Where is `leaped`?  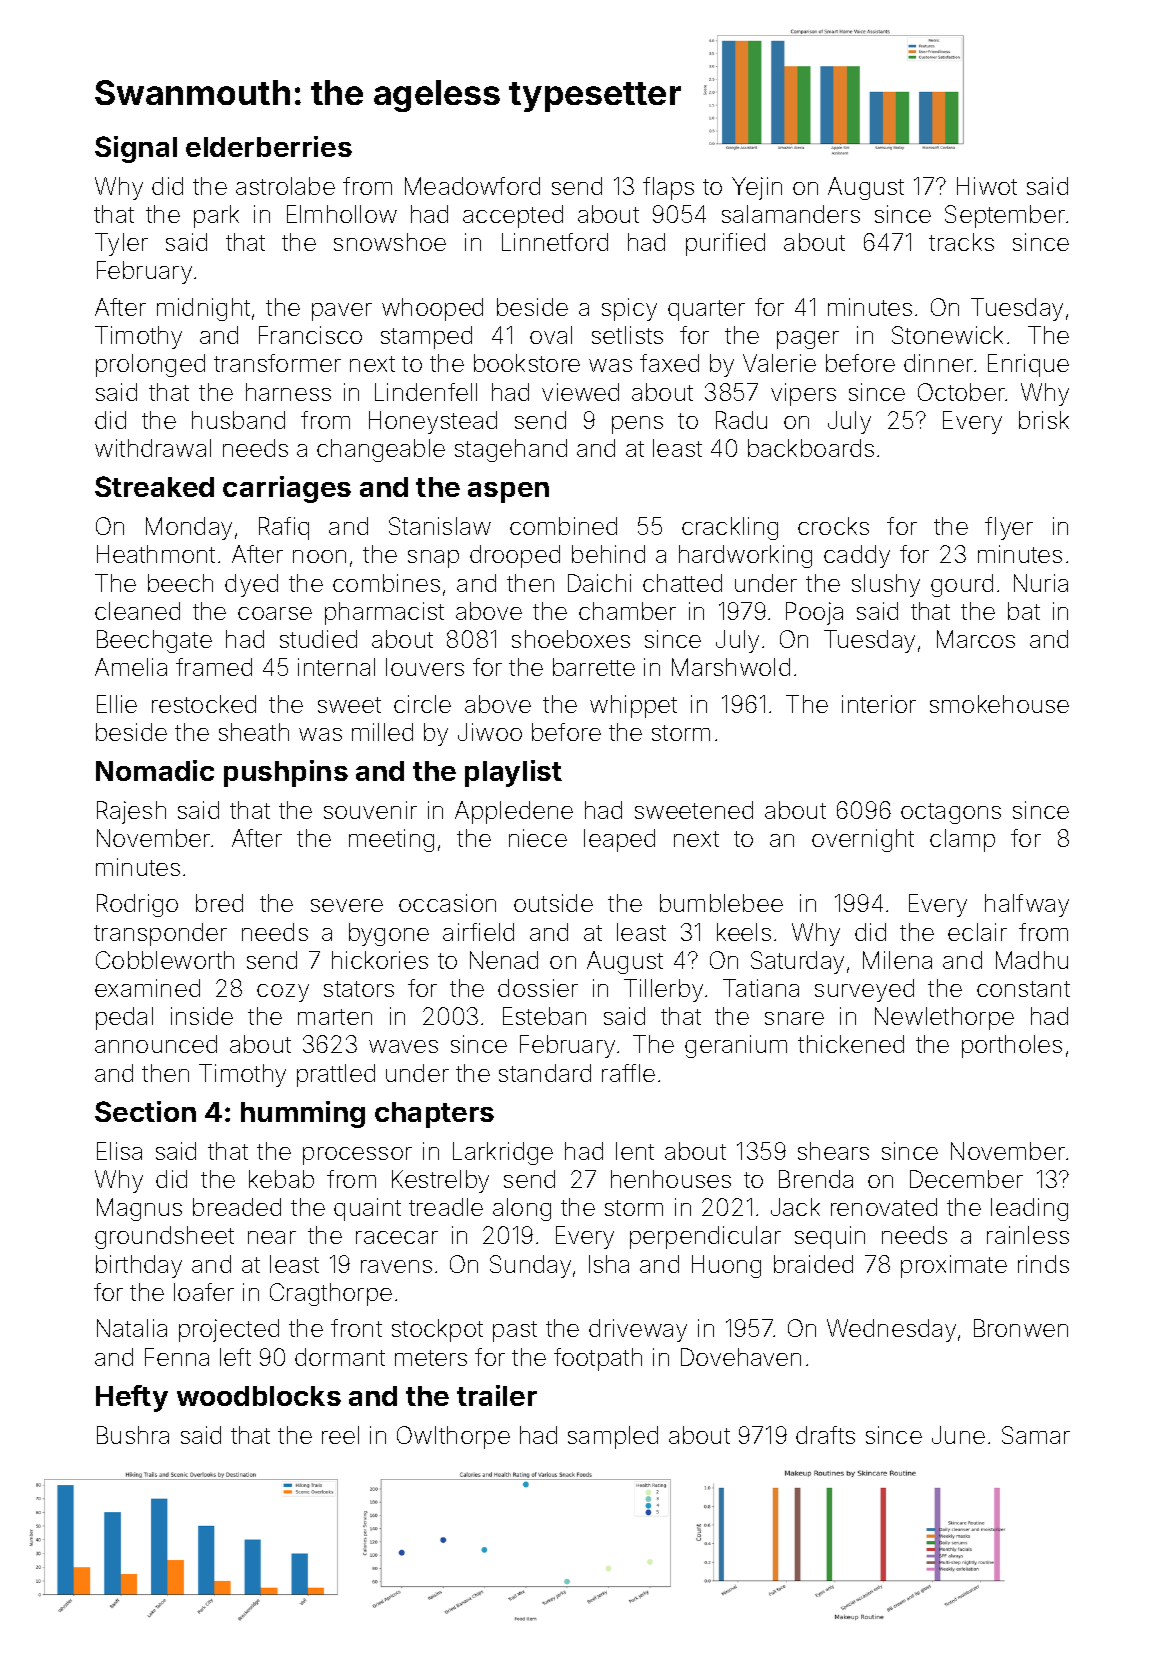 leaped is located at coordinates (619, 840).
